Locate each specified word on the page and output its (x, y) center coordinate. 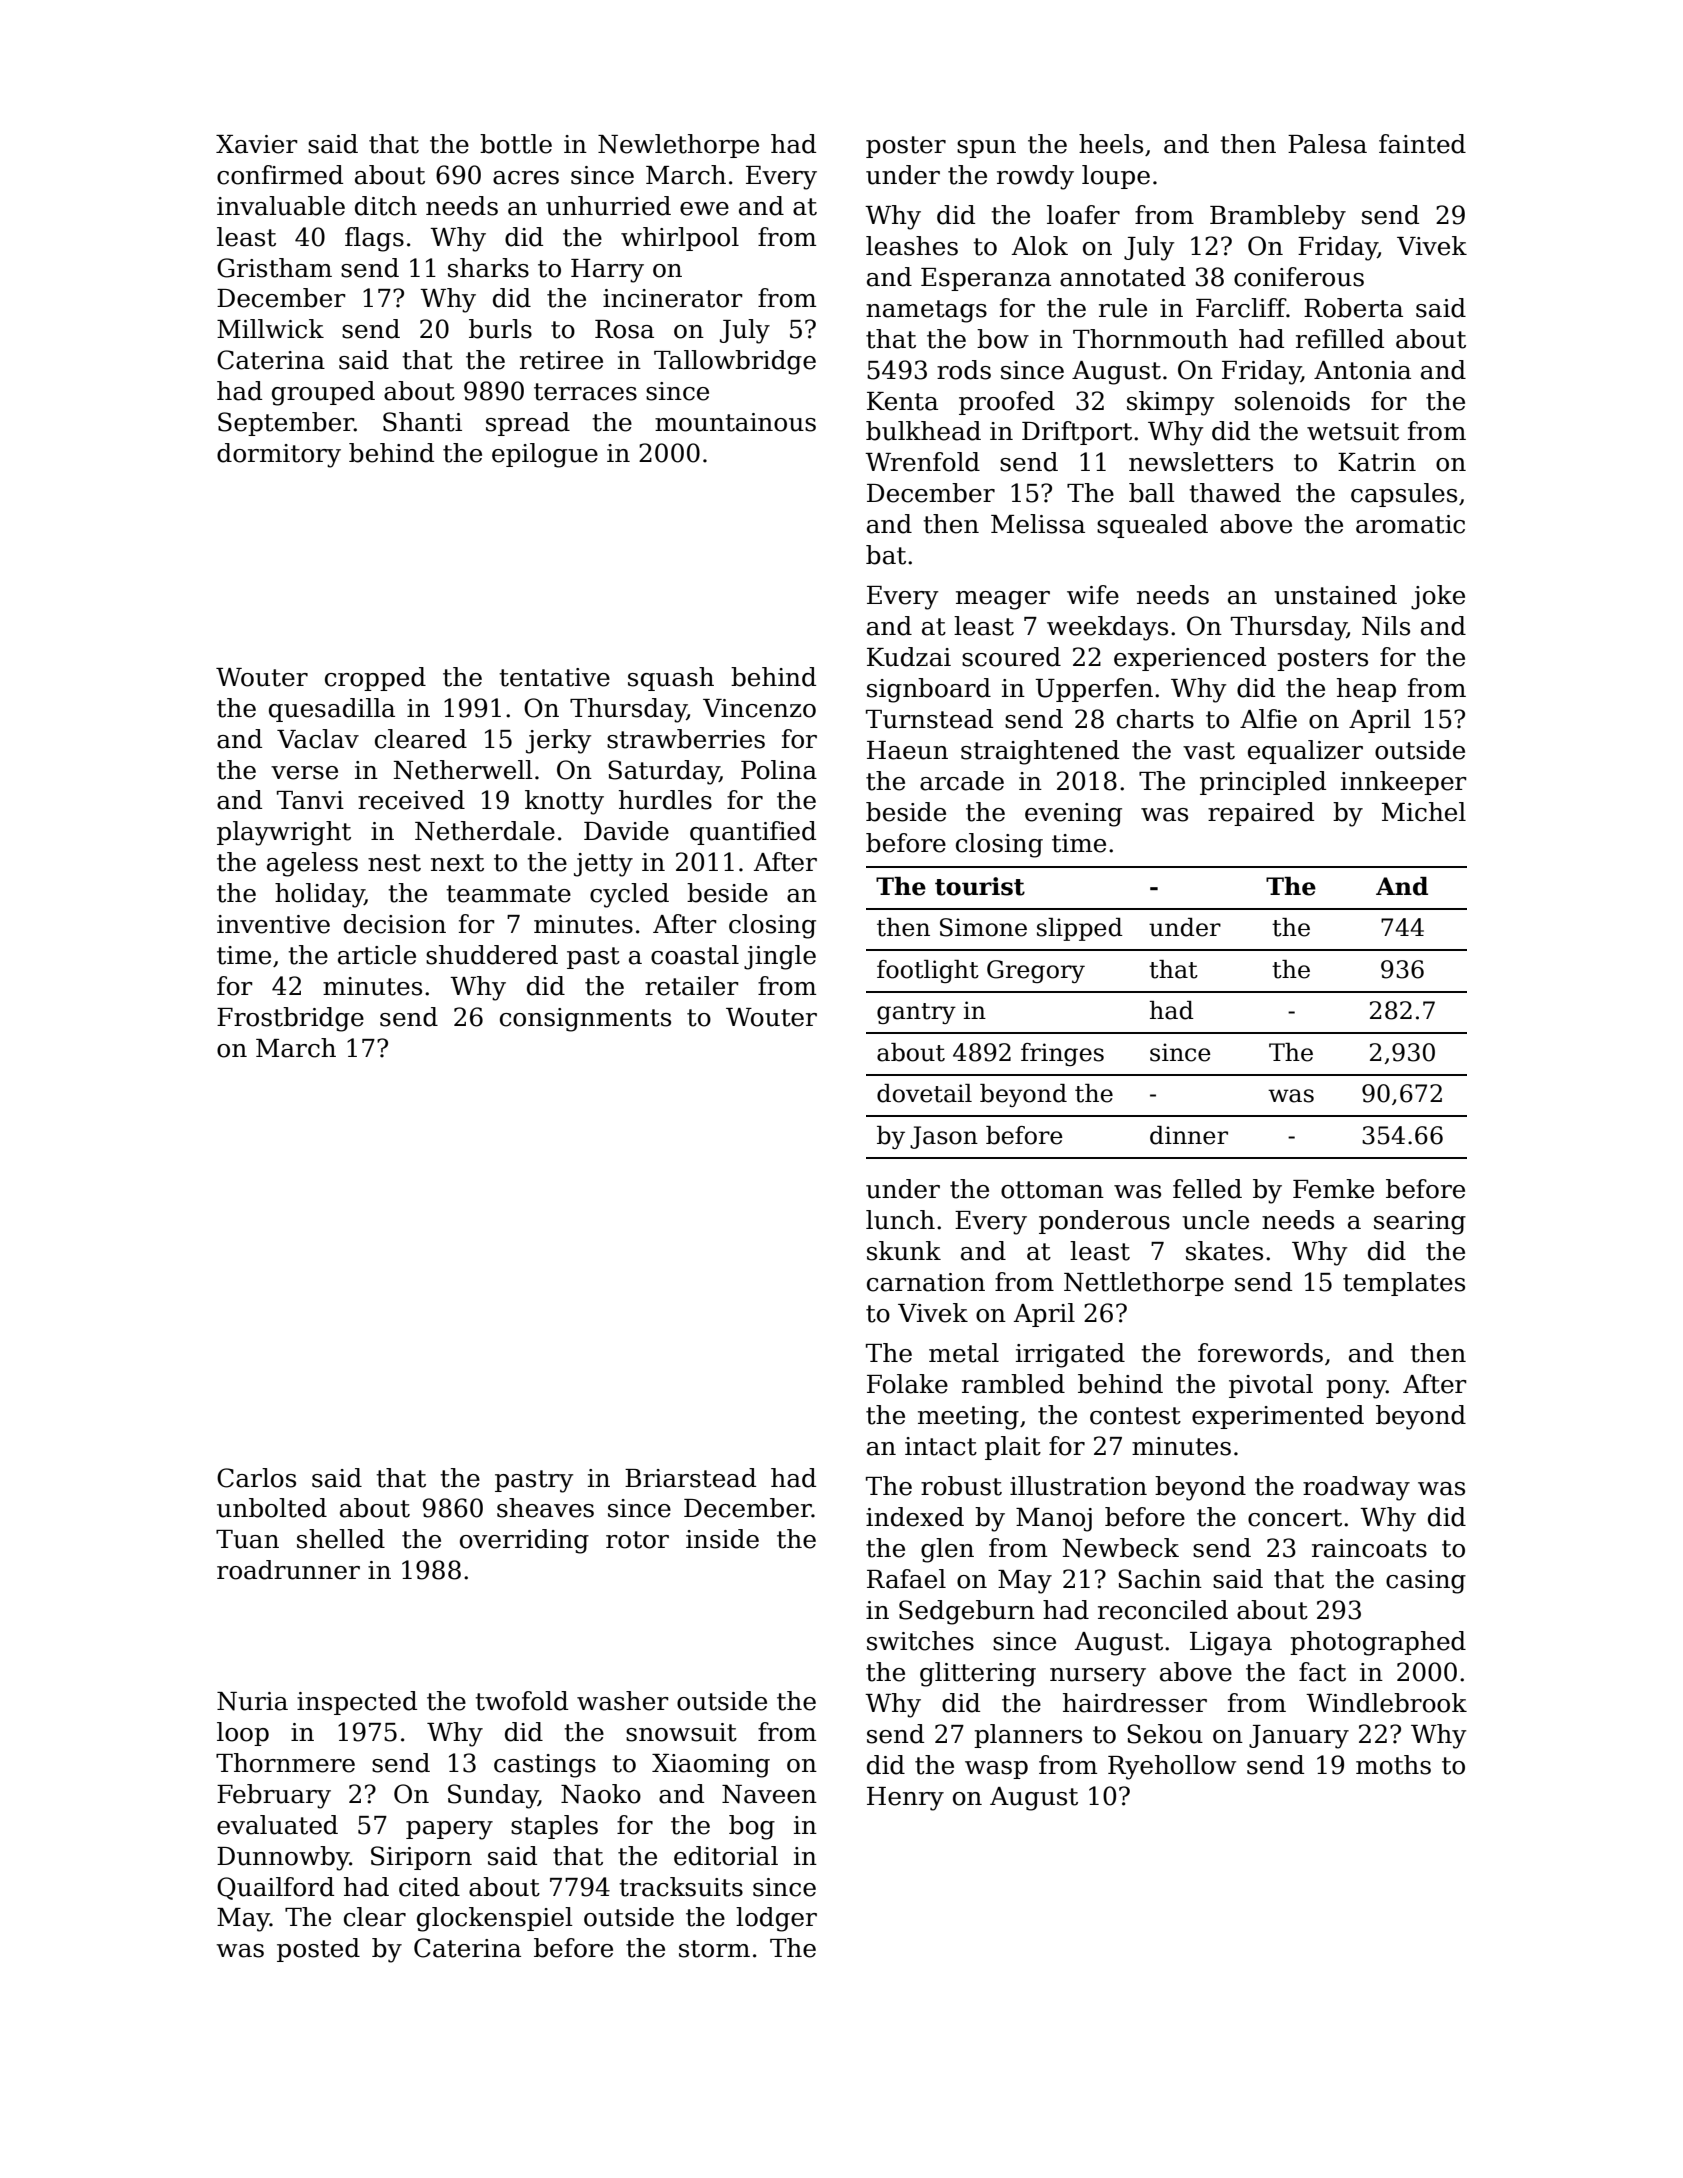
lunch (900, 1220)
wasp (996, 1770)
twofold (521, 1701)
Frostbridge (290, 1019)
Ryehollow (1172, 1767)
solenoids (1292, 401)
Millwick (270, 329)
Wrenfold (922, 462)
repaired (1261, 814)
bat (886, 555)
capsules (1404, 495)
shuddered (492, 955)
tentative (554, 677)
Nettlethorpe (1144, 1284)
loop (243, 1734)
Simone (983, 927)
